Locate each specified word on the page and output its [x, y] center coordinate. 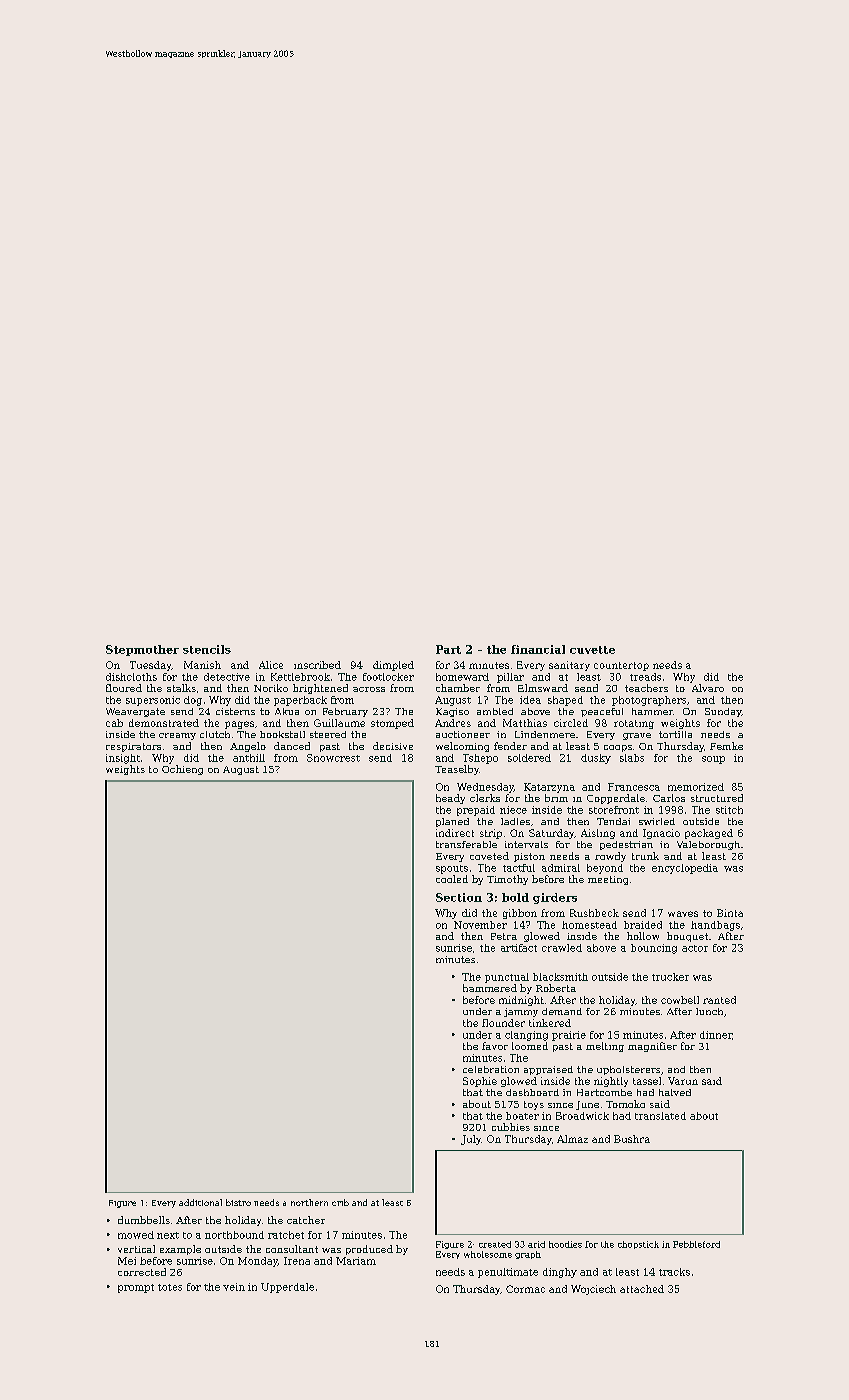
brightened [320, 689]
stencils [207, 649]
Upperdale [287, 1288]
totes [170, 1287]
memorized [696, 787]
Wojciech [593, 1290]
